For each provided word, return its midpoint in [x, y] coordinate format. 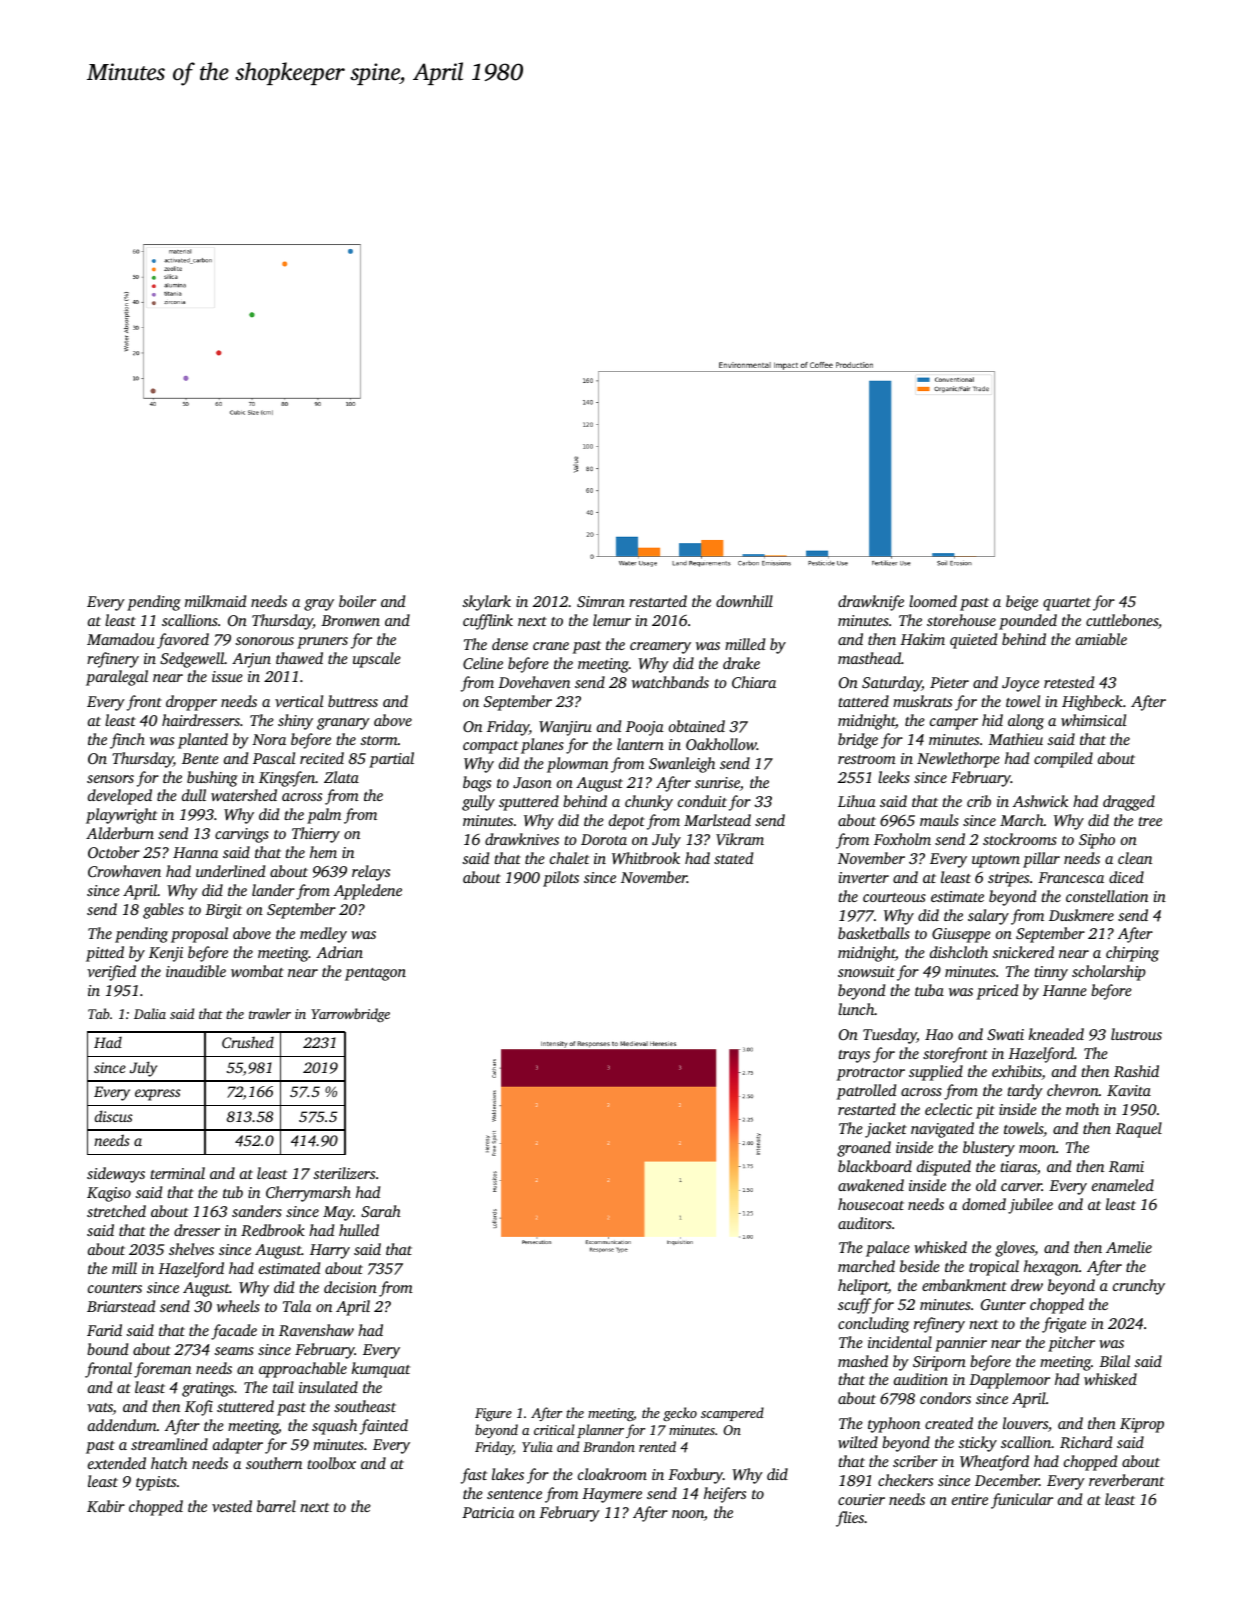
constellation [1107, 896]
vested [232, 1506]
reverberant [1126, 1480]
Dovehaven [534, 682]
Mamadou [121, 639]
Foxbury [695, 1476]
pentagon [375, 974]
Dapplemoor [1009, 1381]
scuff [854, 1306]
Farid [104, 1330]
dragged [1129, 803]
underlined [230, 871]
